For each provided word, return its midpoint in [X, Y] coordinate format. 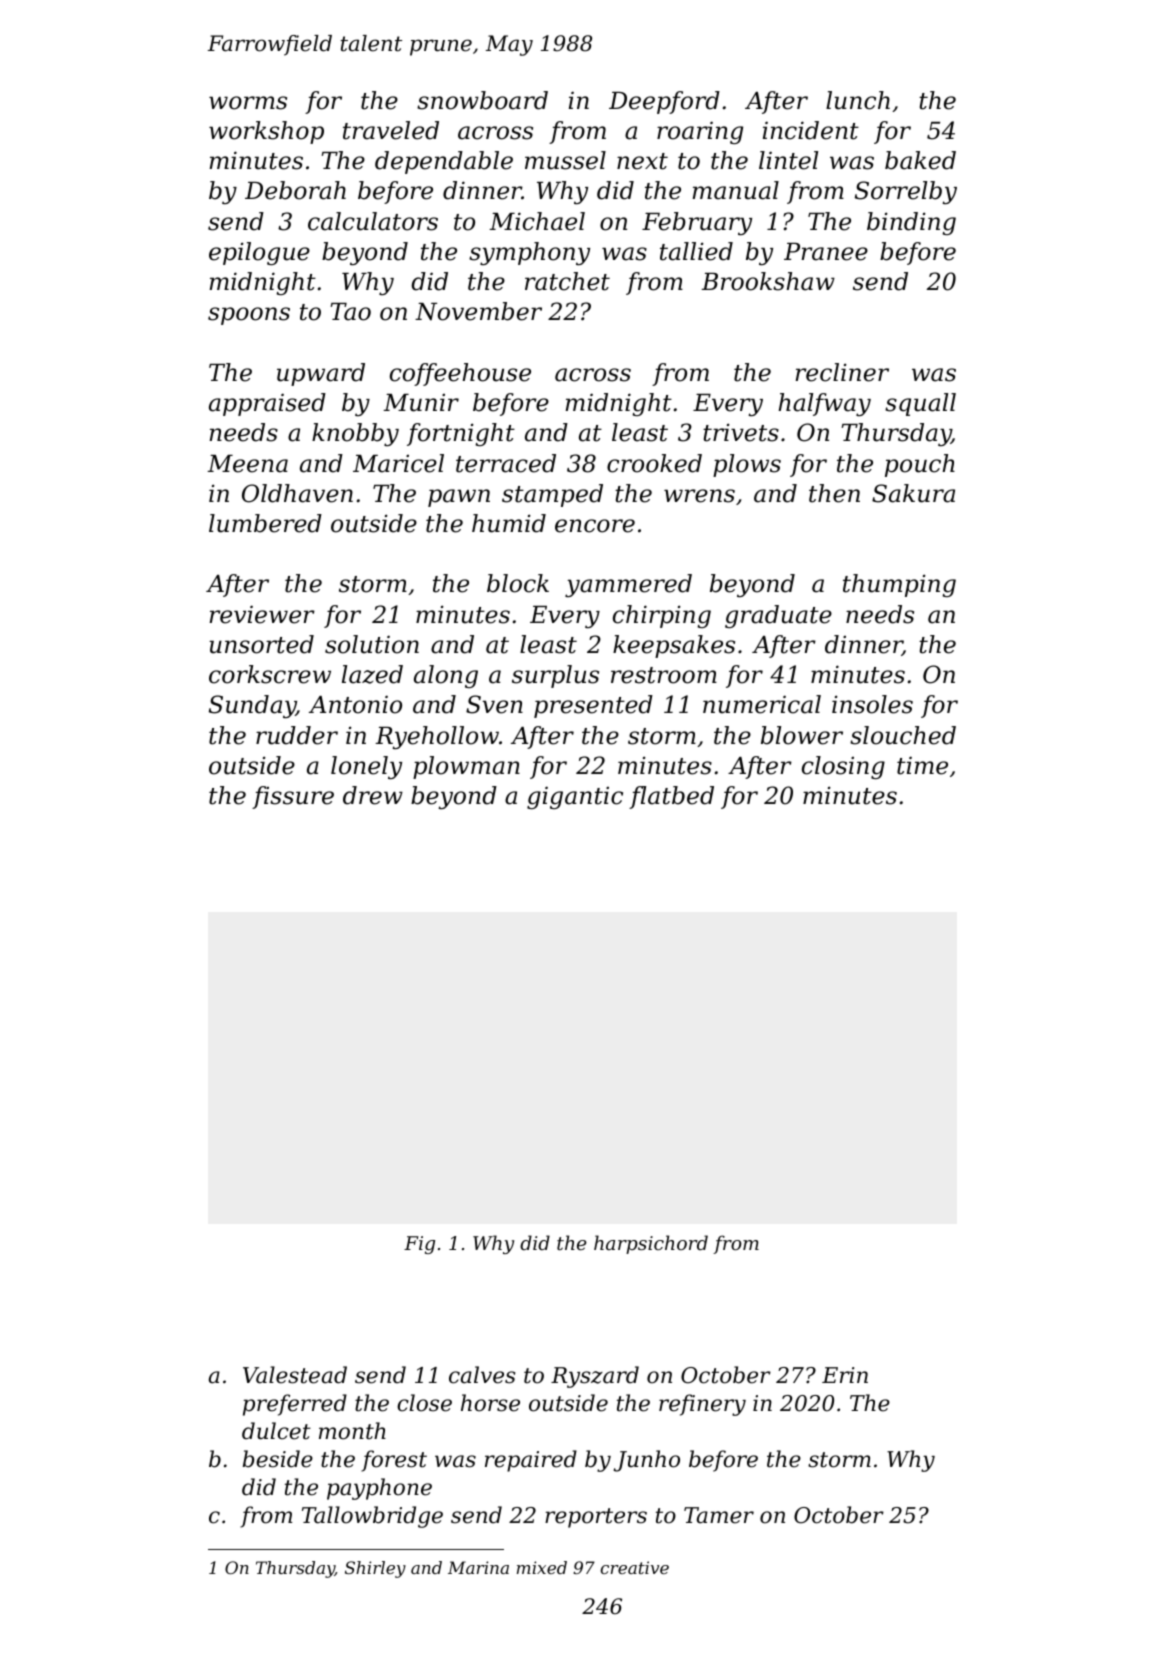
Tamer [719, 1515]
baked [920, 160]
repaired [531, 1461]
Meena [247, 464]
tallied [696, 251]
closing [843, 767]
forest [394, 1461]
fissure [293, 797]
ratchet [567, 281]
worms [248, 103]
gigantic [575, 797]
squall [920, 404]
